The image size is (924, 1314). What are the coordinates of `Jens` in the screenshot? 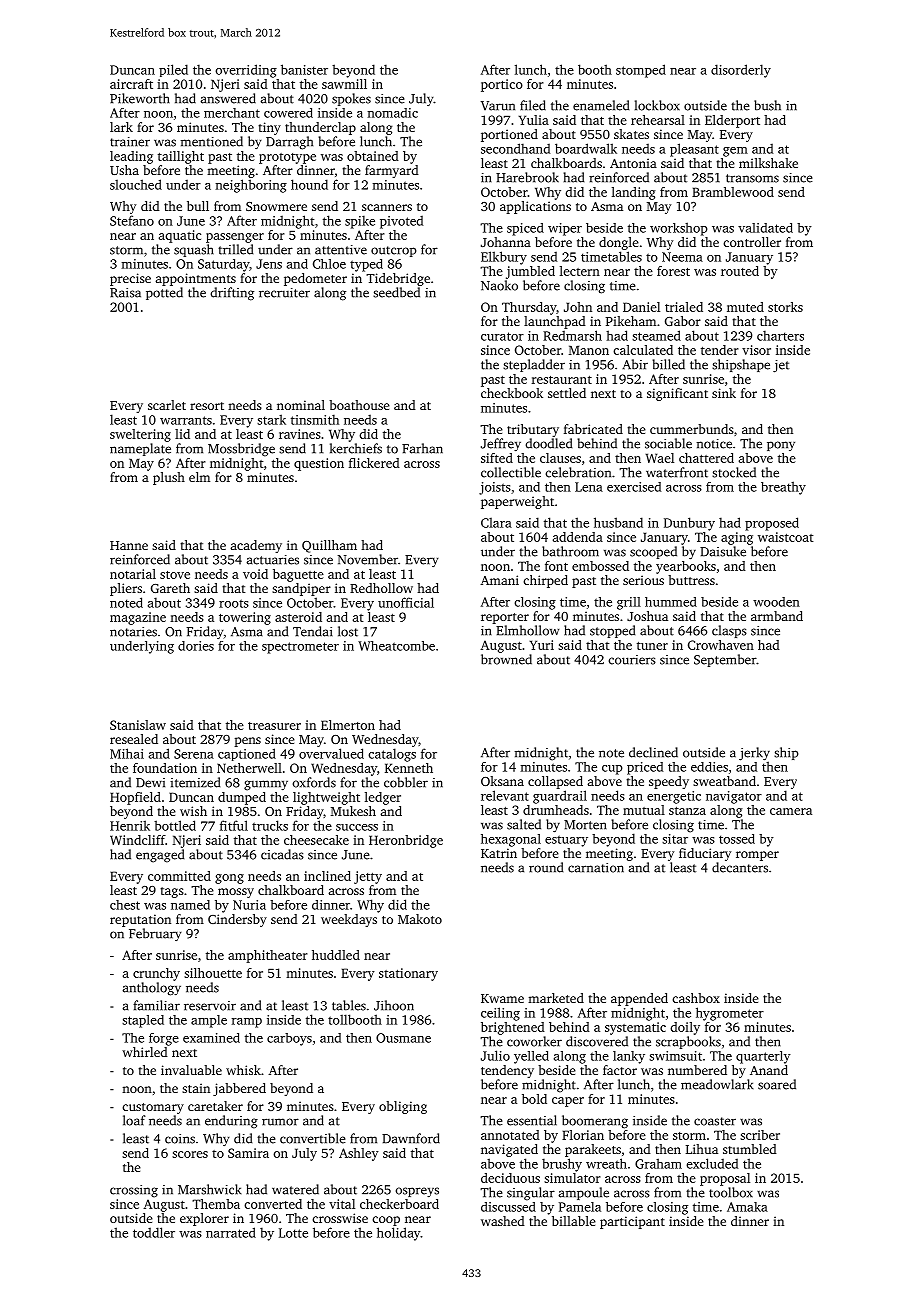 It's located at (269, 264).
